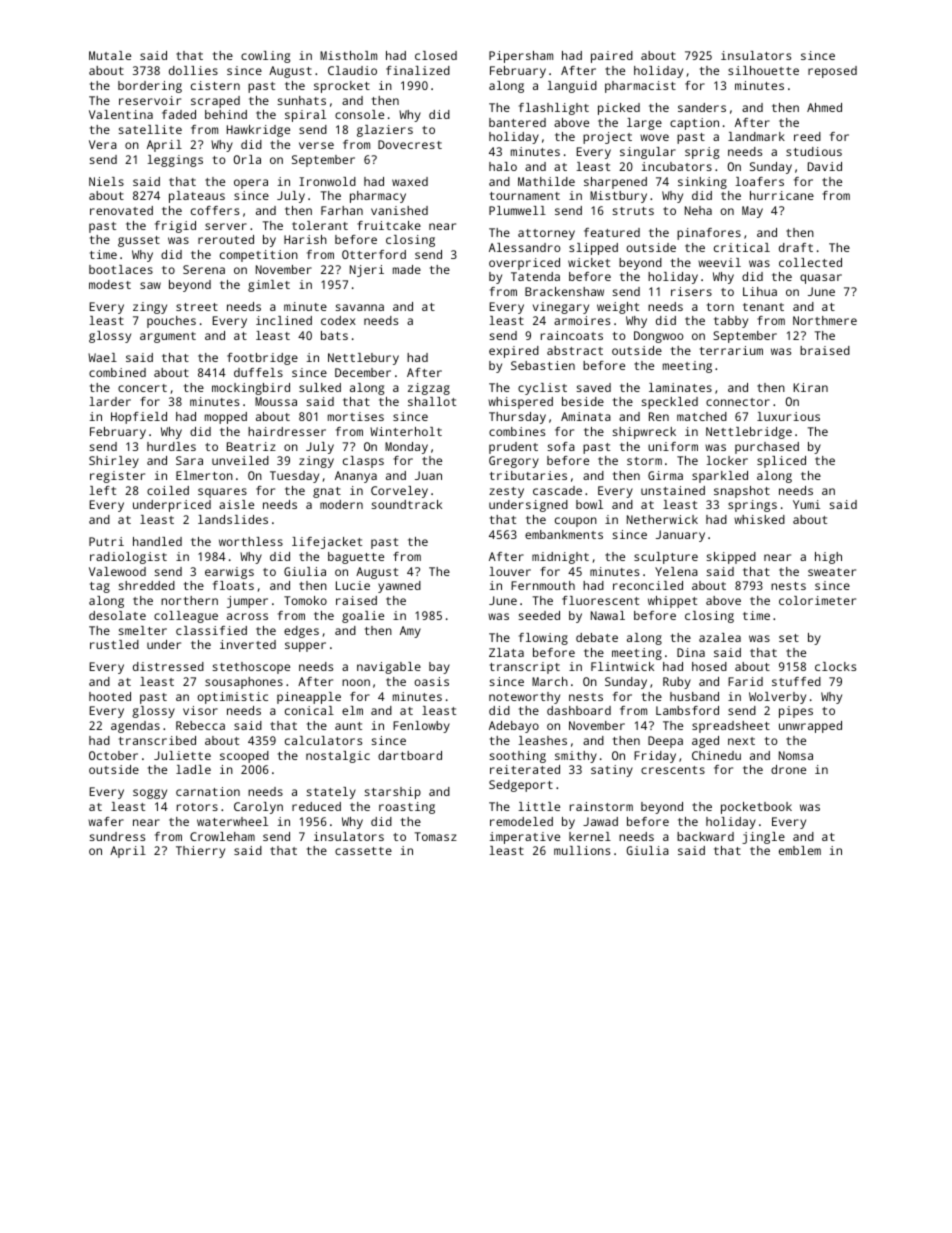  I want to click on sprocket, so click(342, 87).
